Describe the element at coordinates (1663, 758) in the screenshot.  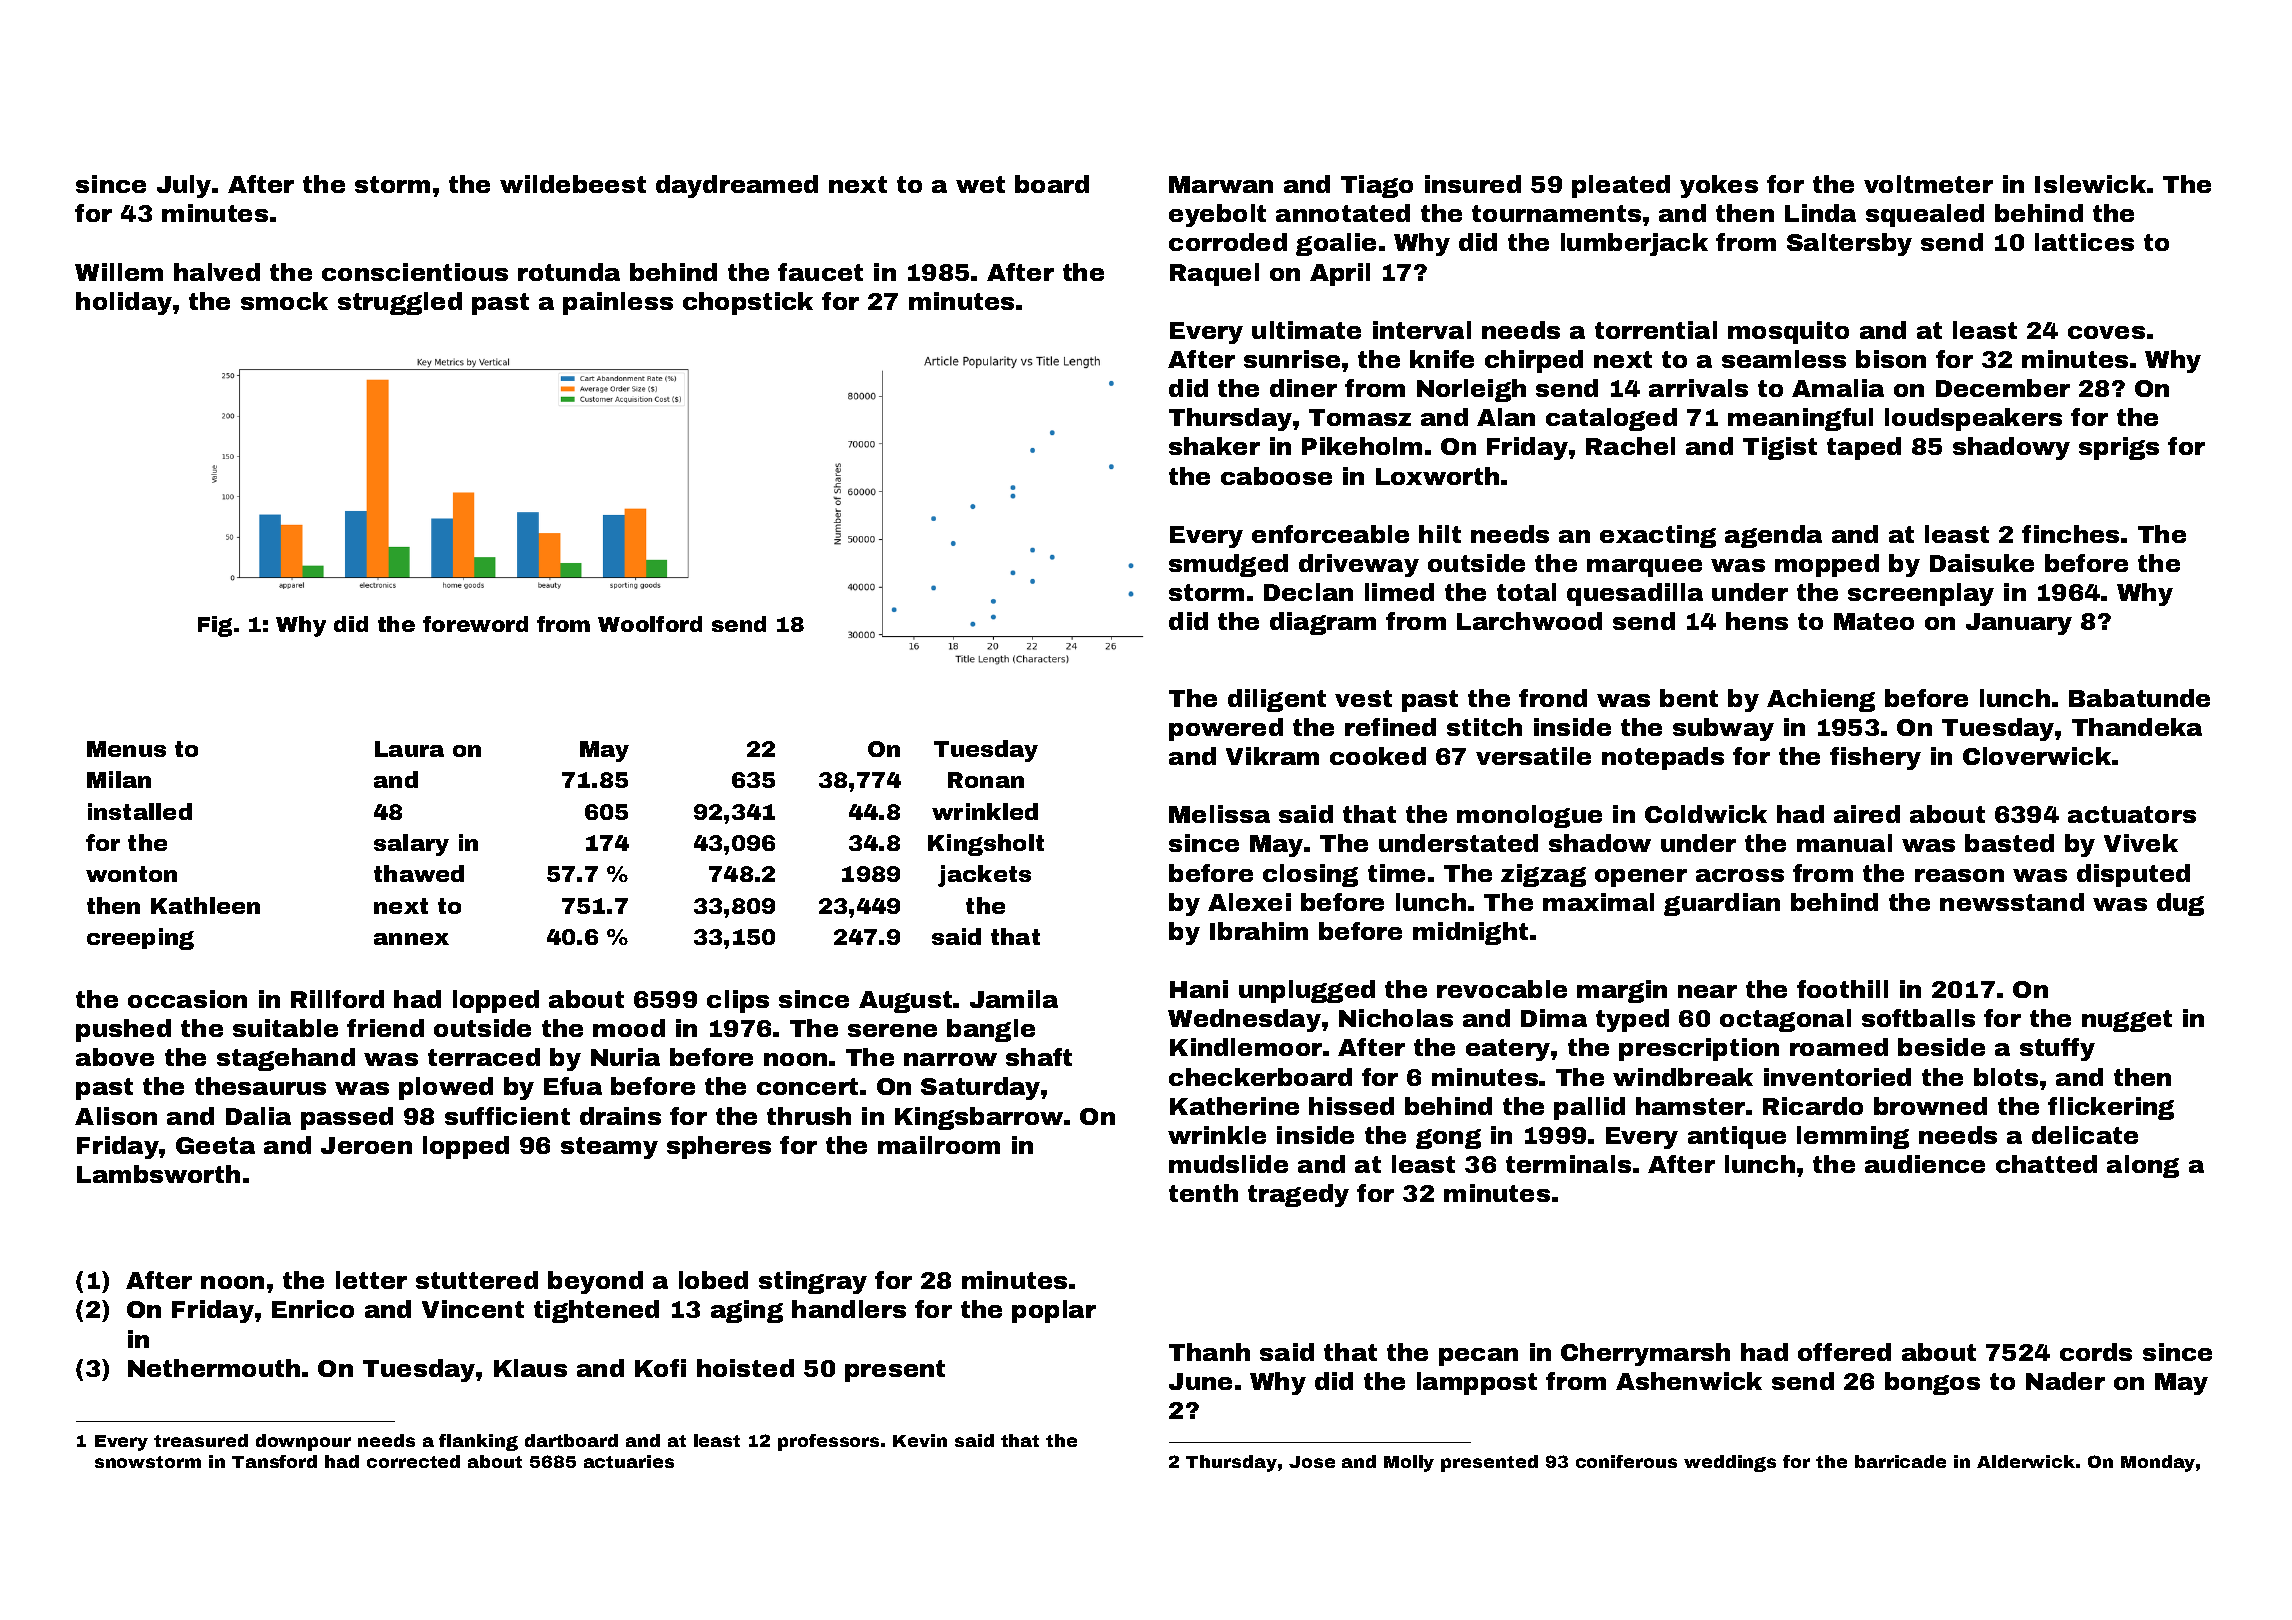
I see `notepads` at that location.
